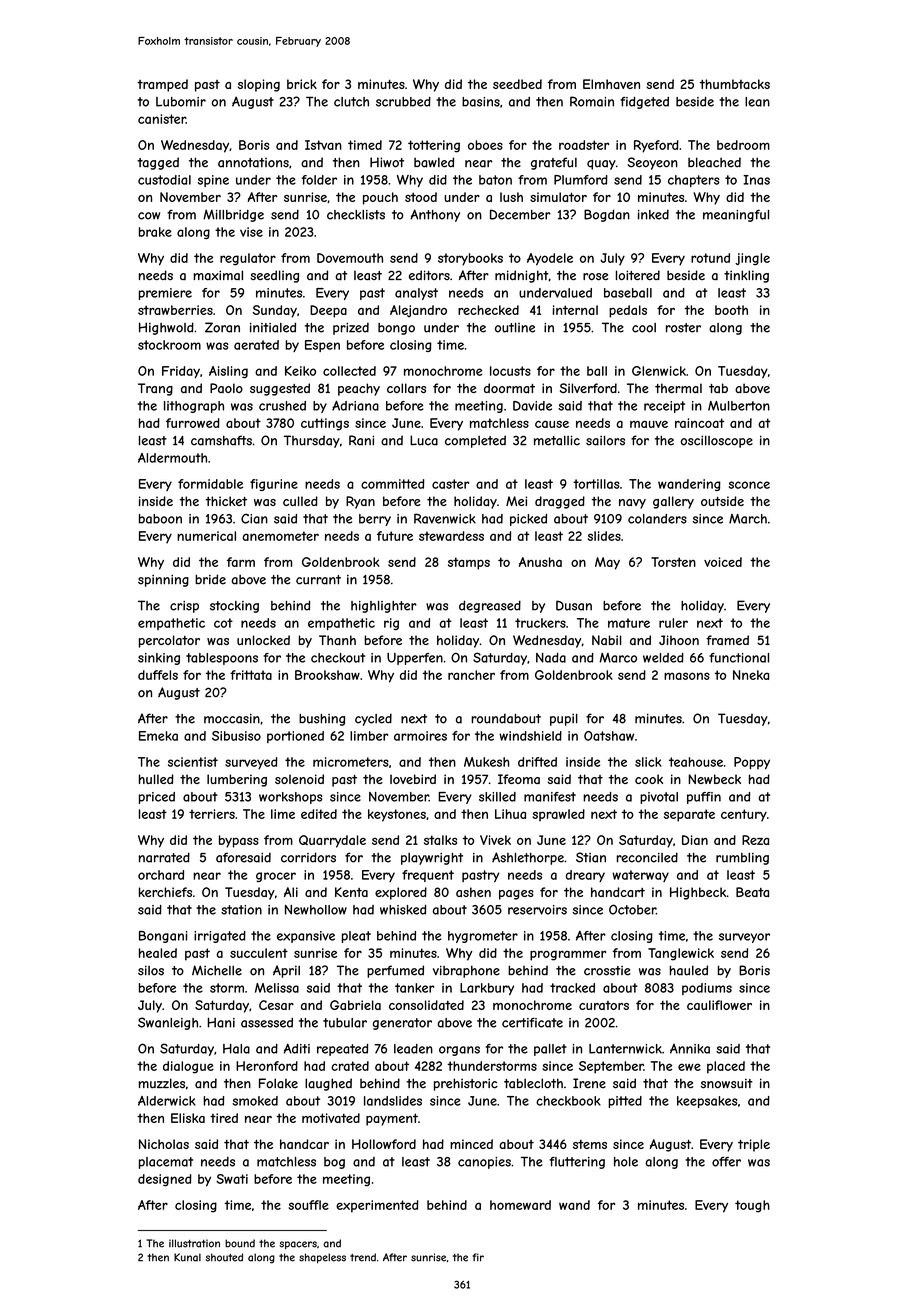  I want to click on baboon, so click(160, 519).
